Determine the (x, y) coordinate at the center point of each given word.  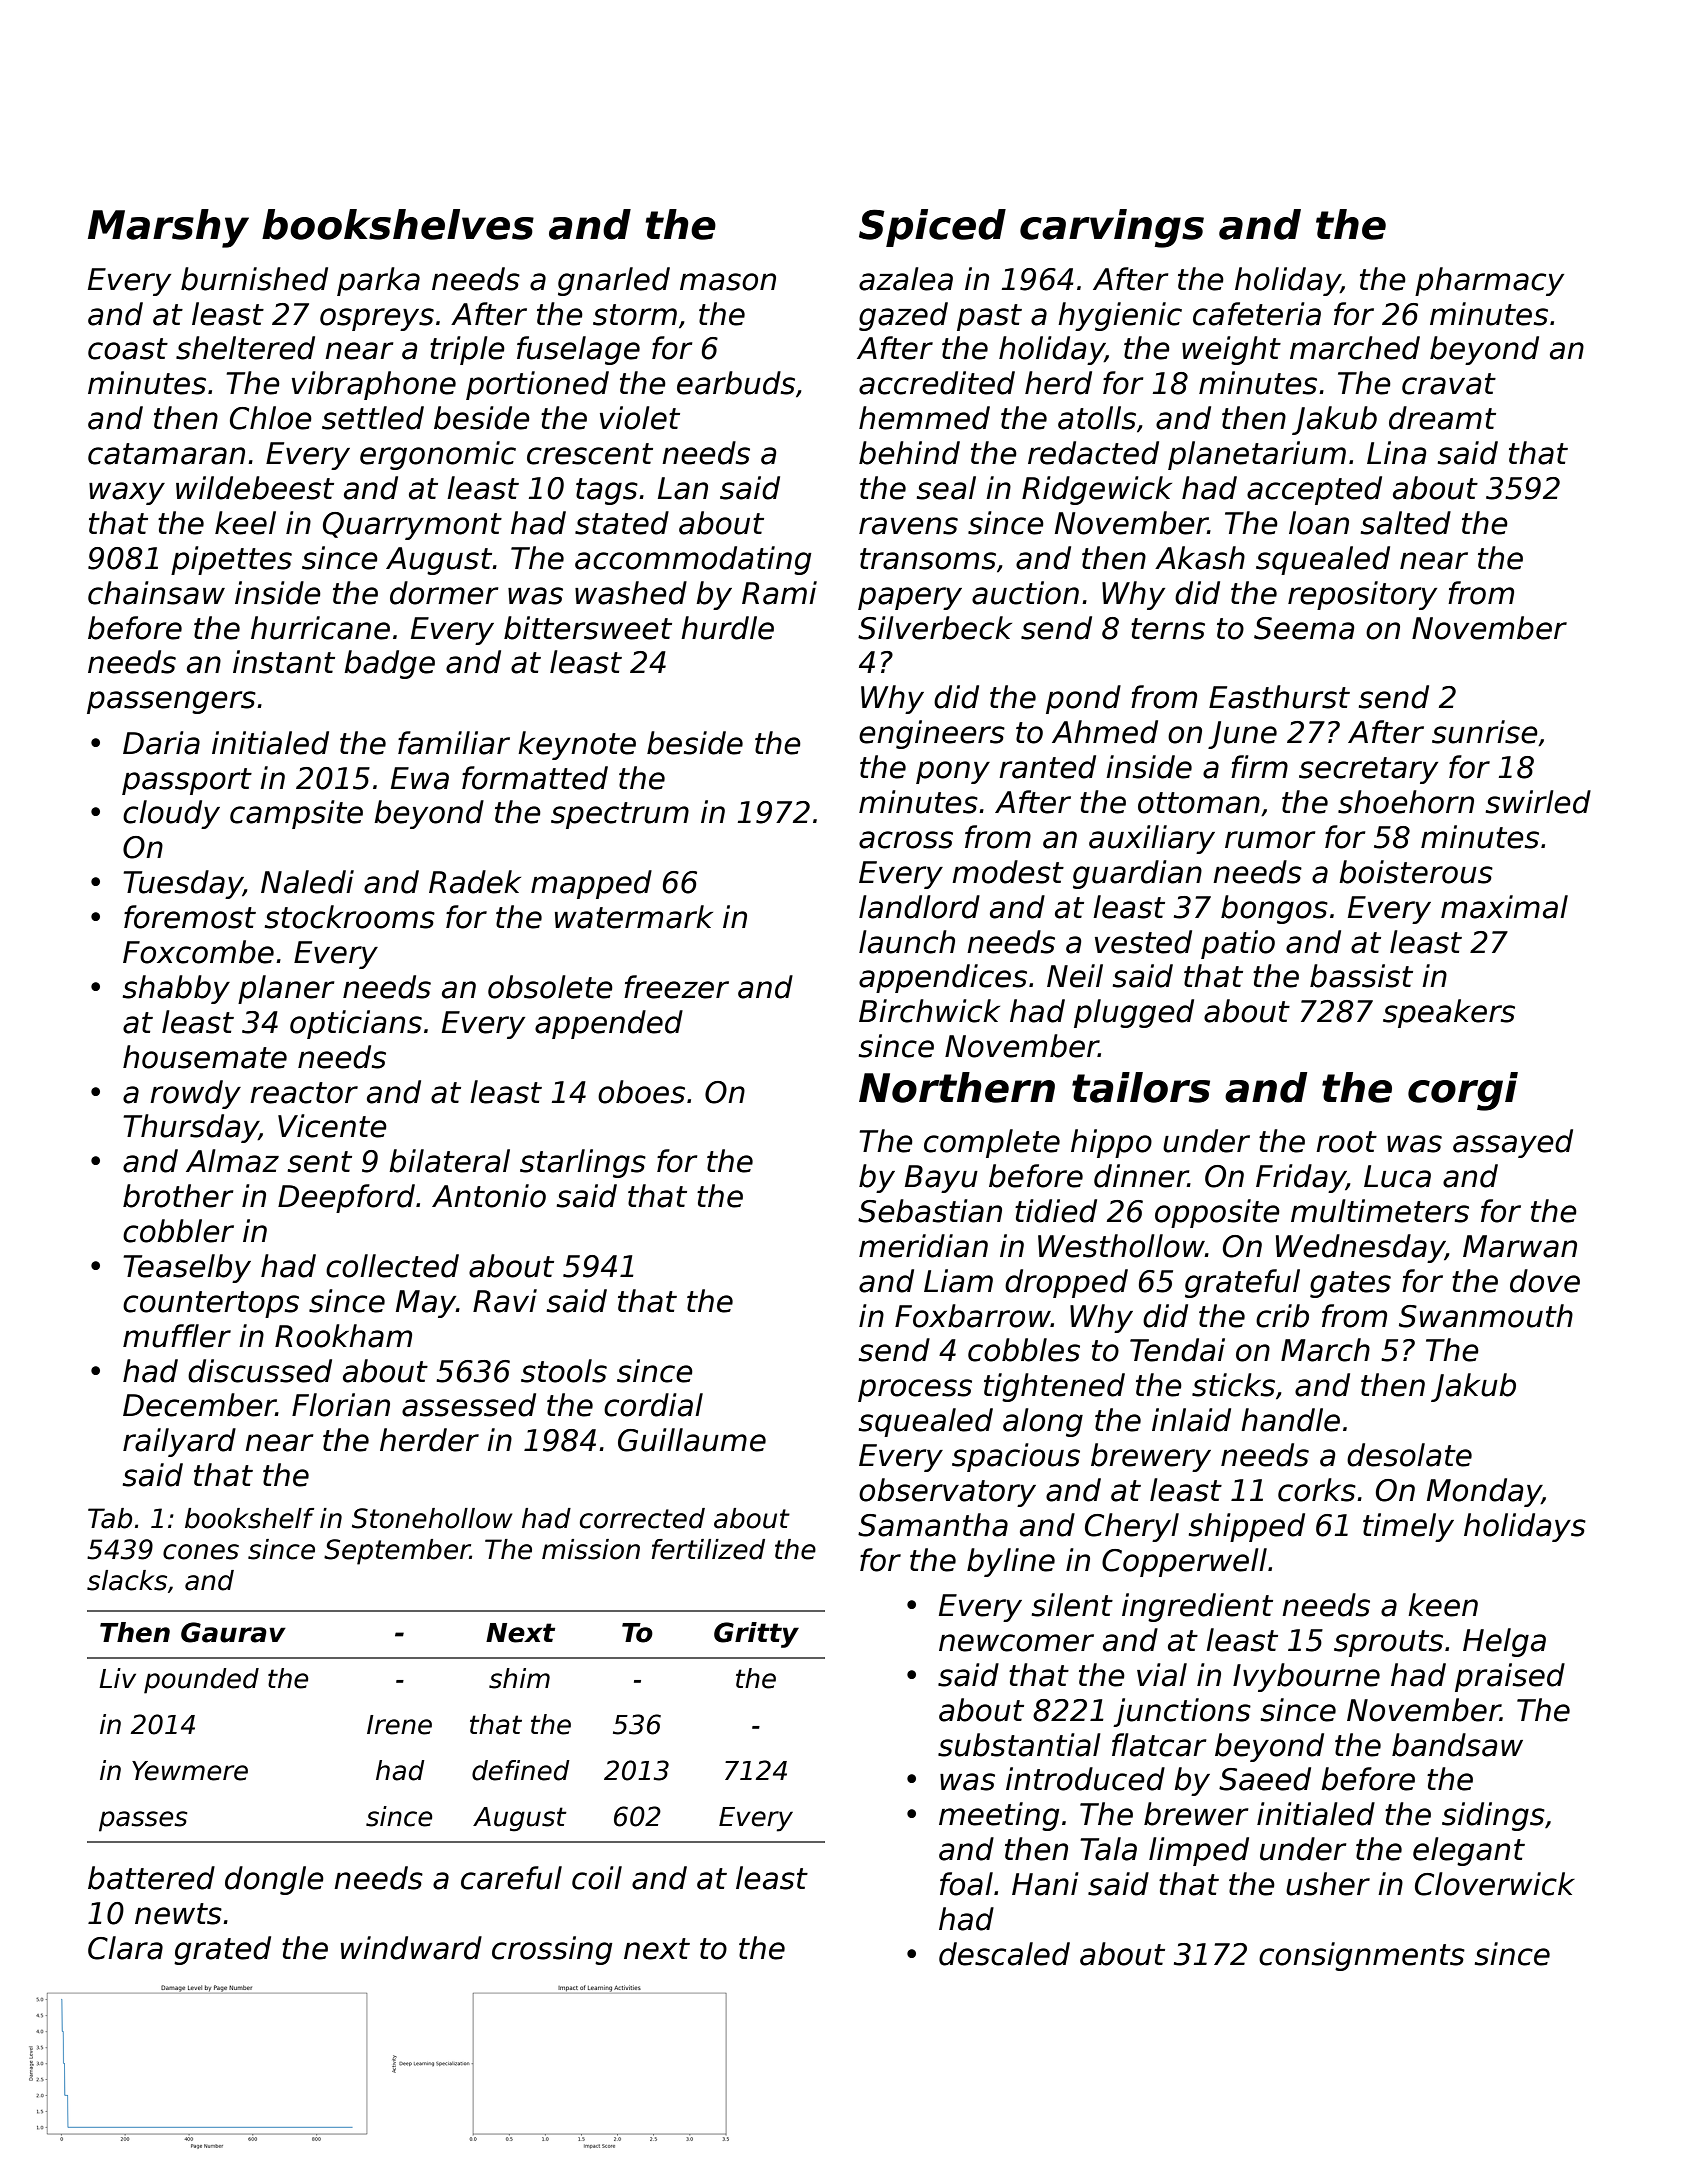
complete (992, 1143)
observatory (947, 1492)
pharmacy (1489, 281)
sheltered (245, 348)
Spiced (932, 228)
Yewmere (190, 1771)
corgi (1463, 1091)
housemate (205, 1057)
